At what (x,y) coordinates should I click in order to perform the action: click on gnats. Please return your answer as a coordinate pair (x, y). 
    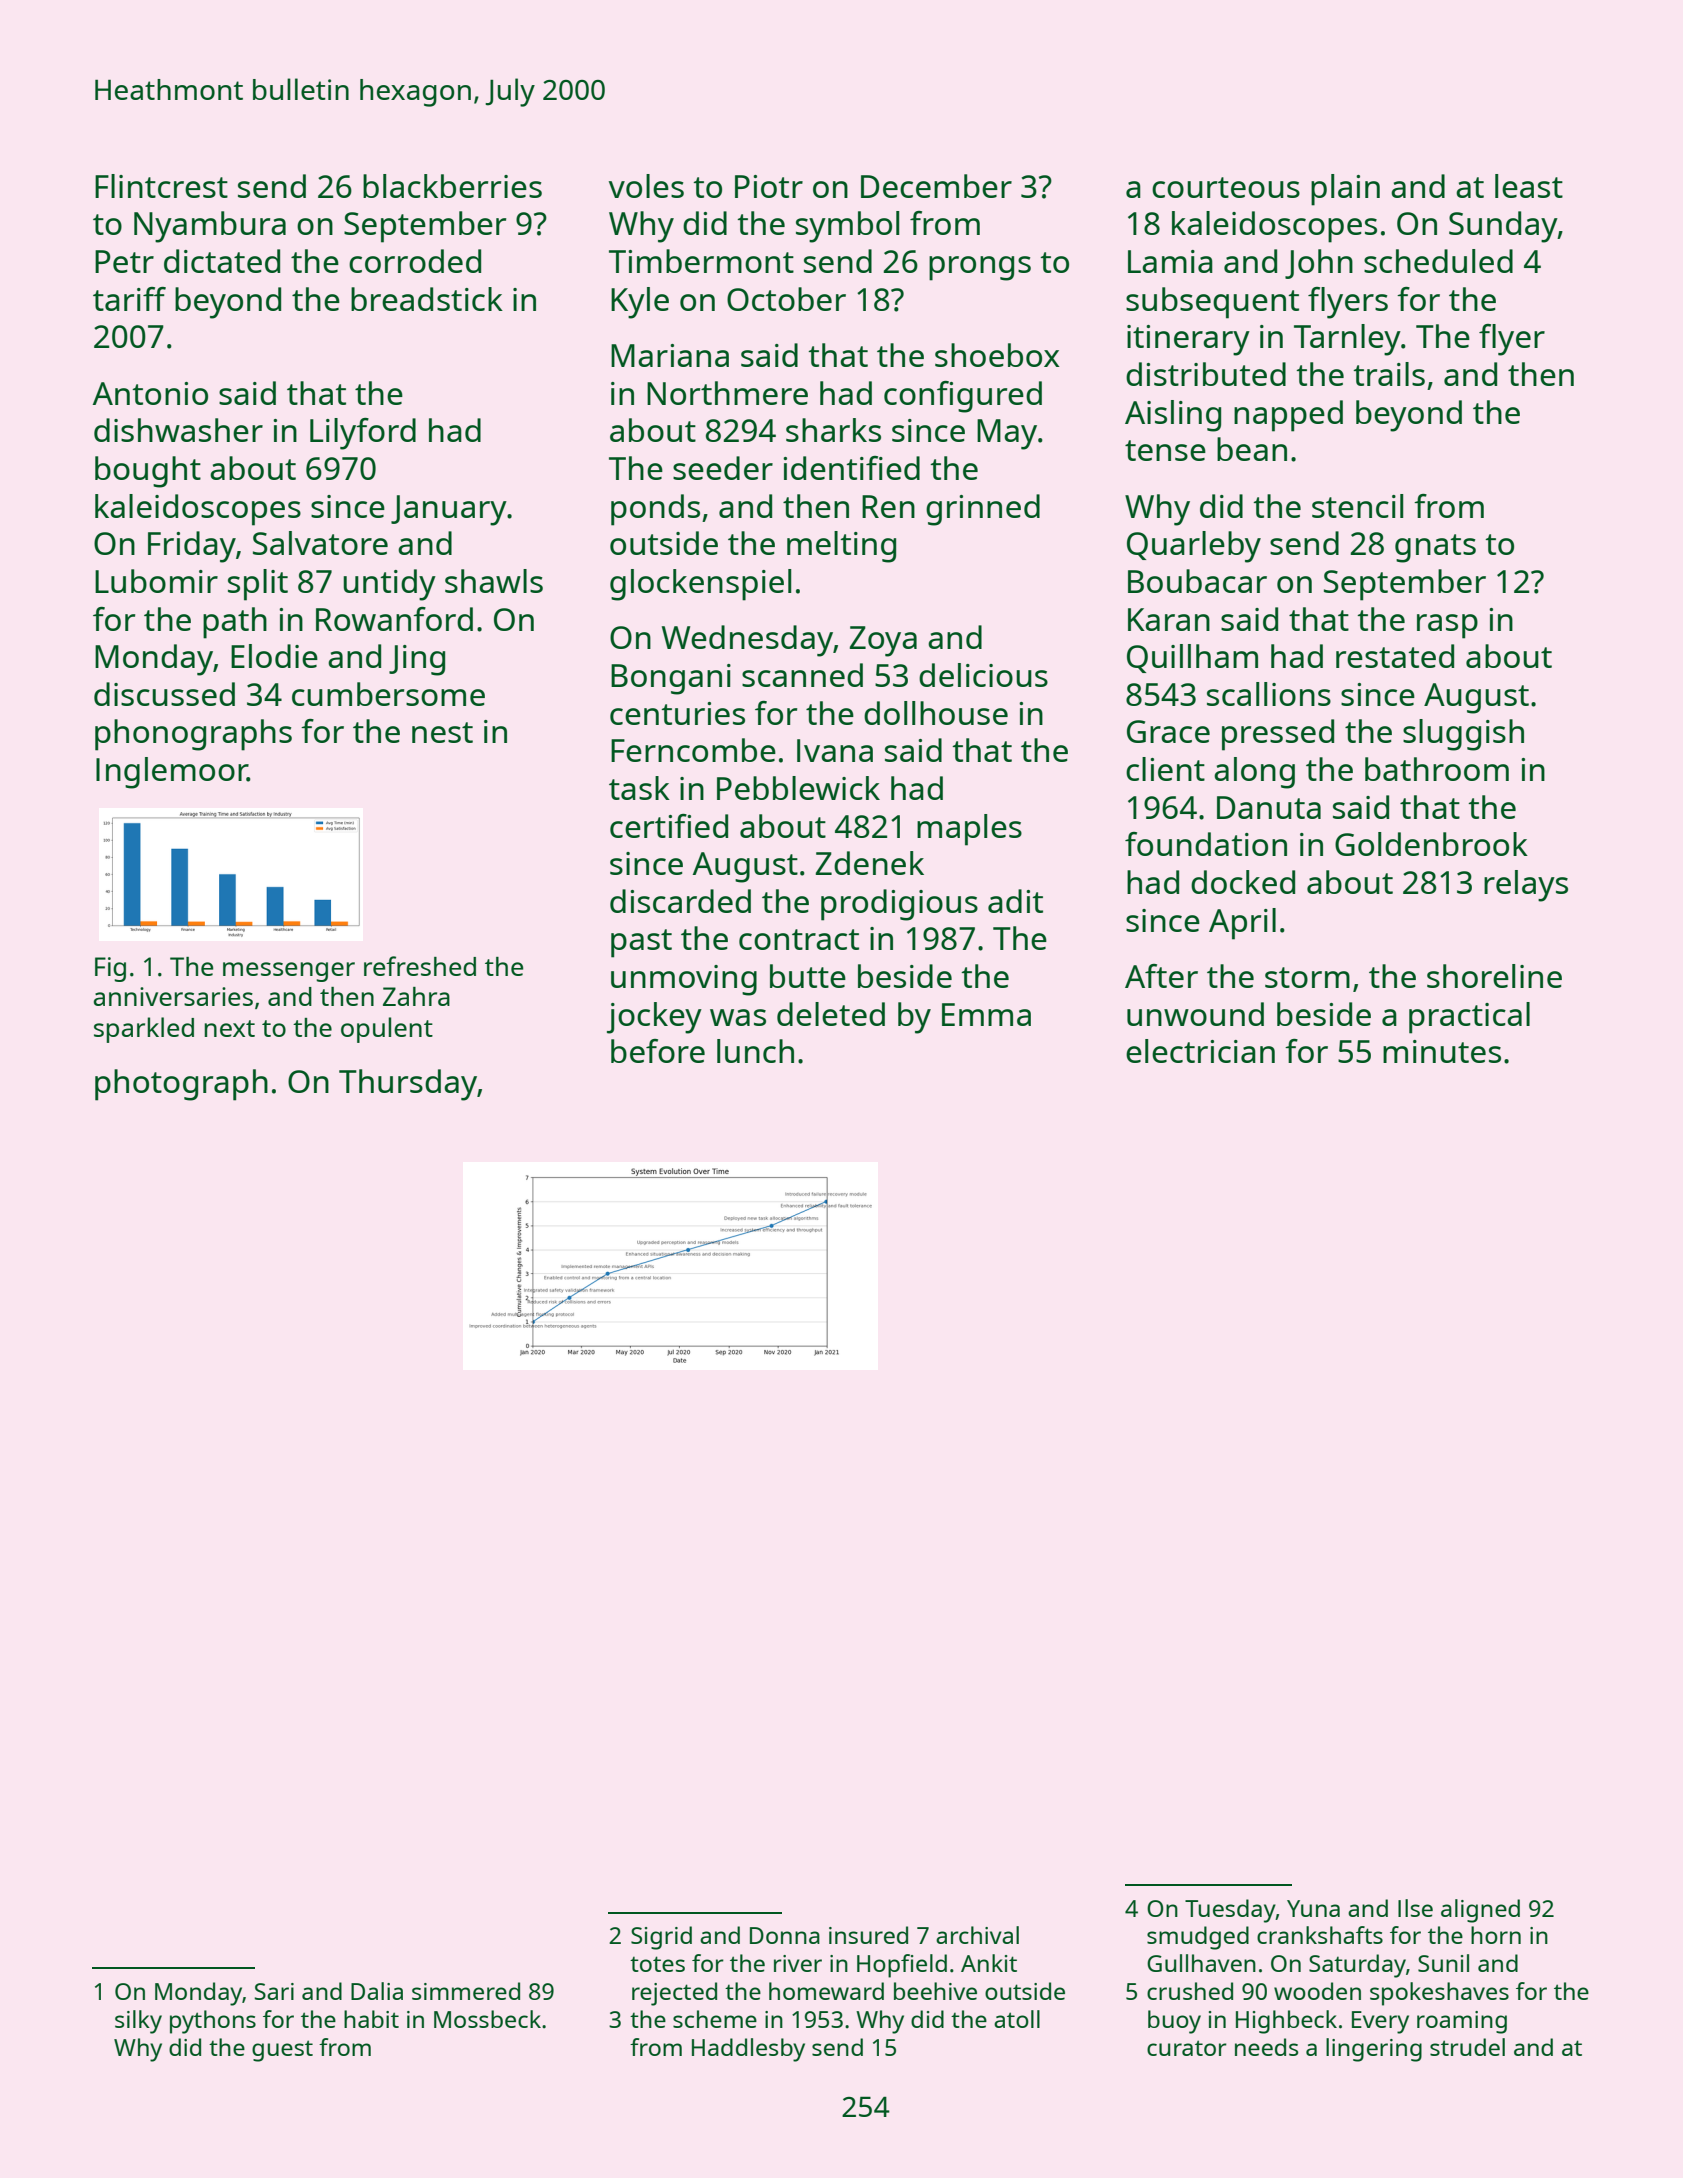
    Looking at the image, I should click on (1435, 548).
